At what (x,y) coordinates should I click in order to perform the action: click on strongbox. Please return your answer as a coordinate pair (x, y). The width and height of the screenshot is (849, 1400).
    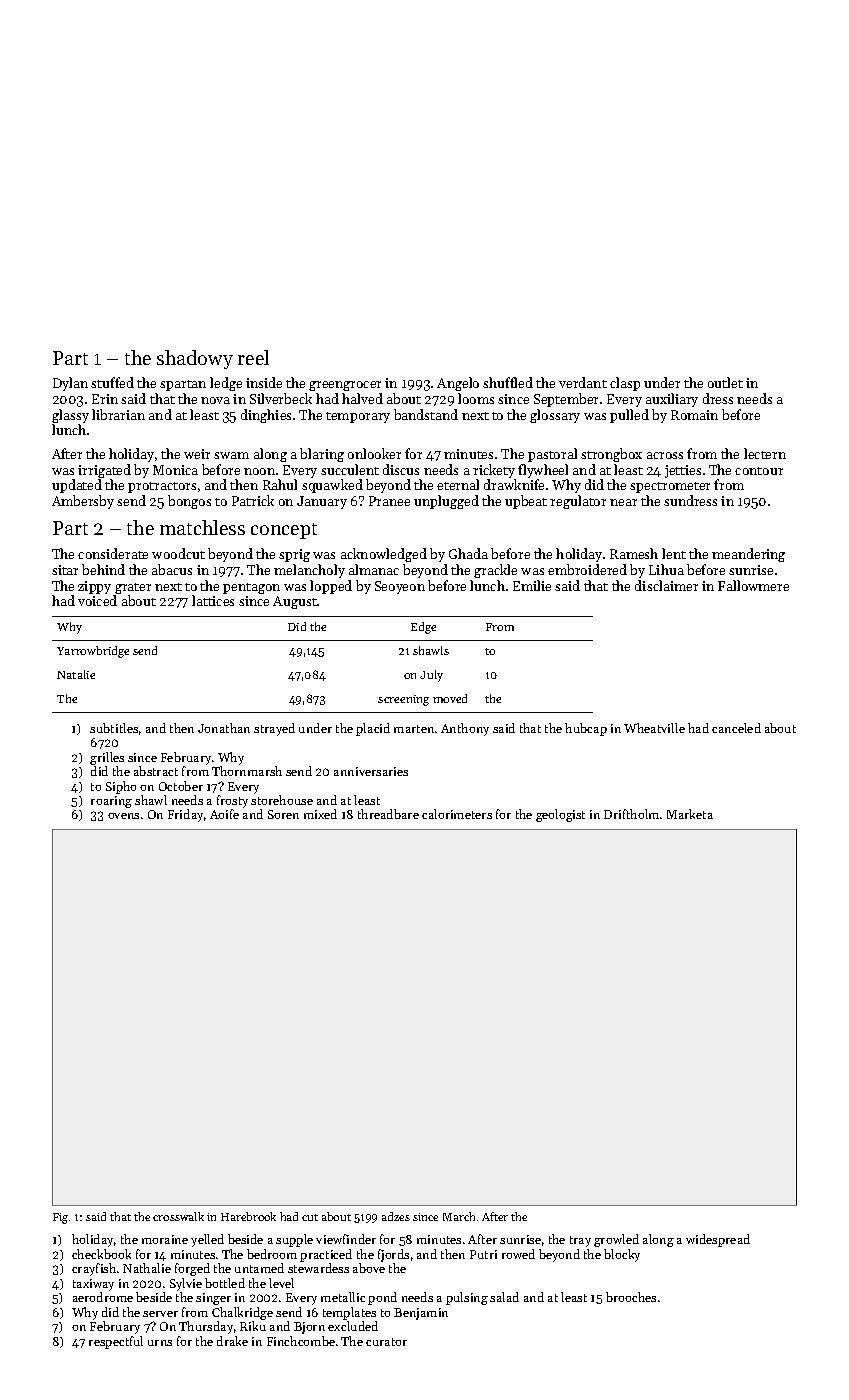
    Looking at the image, I should click on (611, 455).
